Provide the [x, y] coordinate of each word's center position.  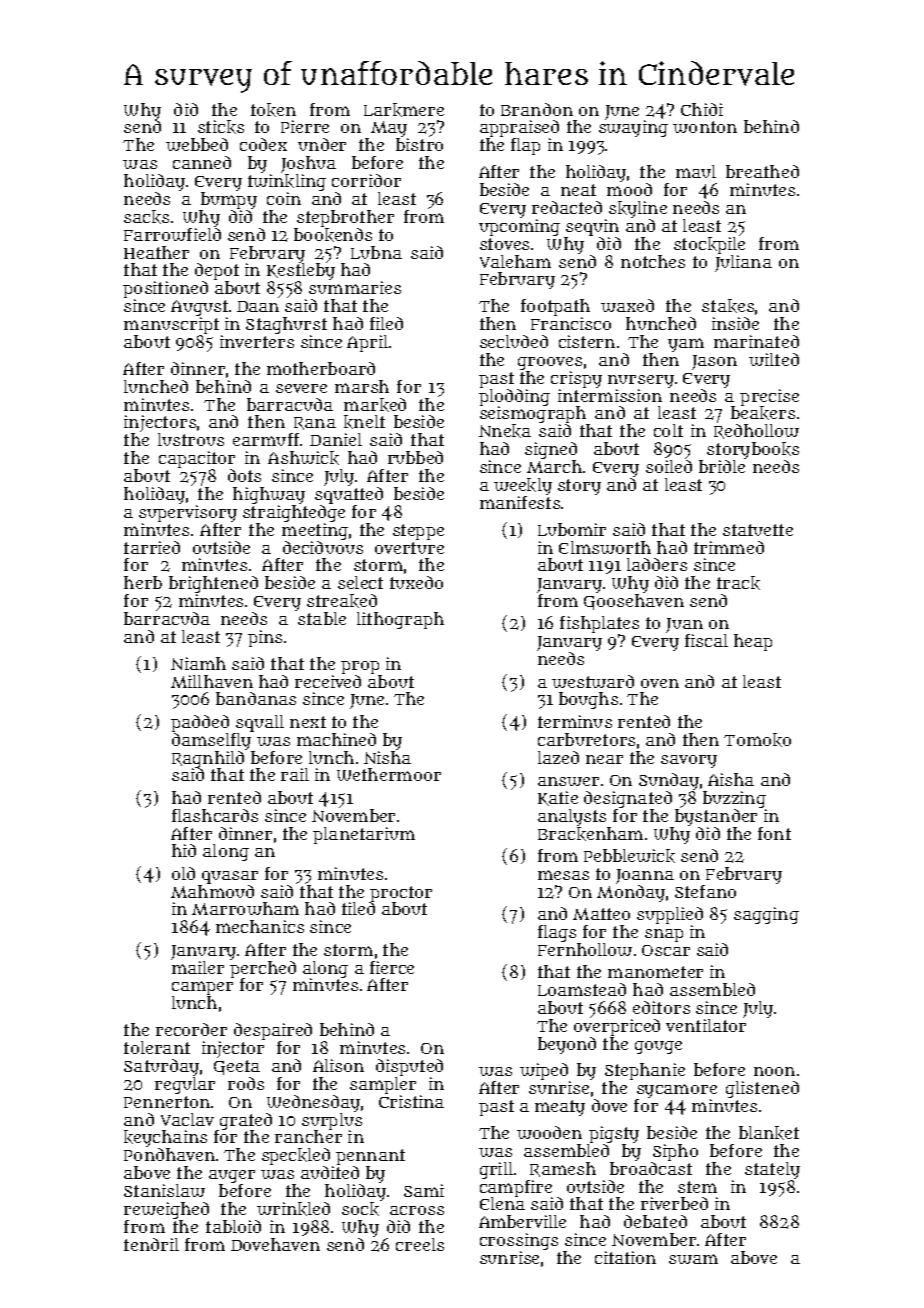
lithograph [400, 620]
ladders [657, 564]
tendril [151, 1244]
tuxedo [416, 582]
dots [244, 475]
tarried [152, 547]
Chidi [702, 109]
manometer [655, 972]
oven [660, 683]
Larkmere [404, 110]
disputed [409, 1067]
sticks [221, 127]
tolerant [157, 1047]
